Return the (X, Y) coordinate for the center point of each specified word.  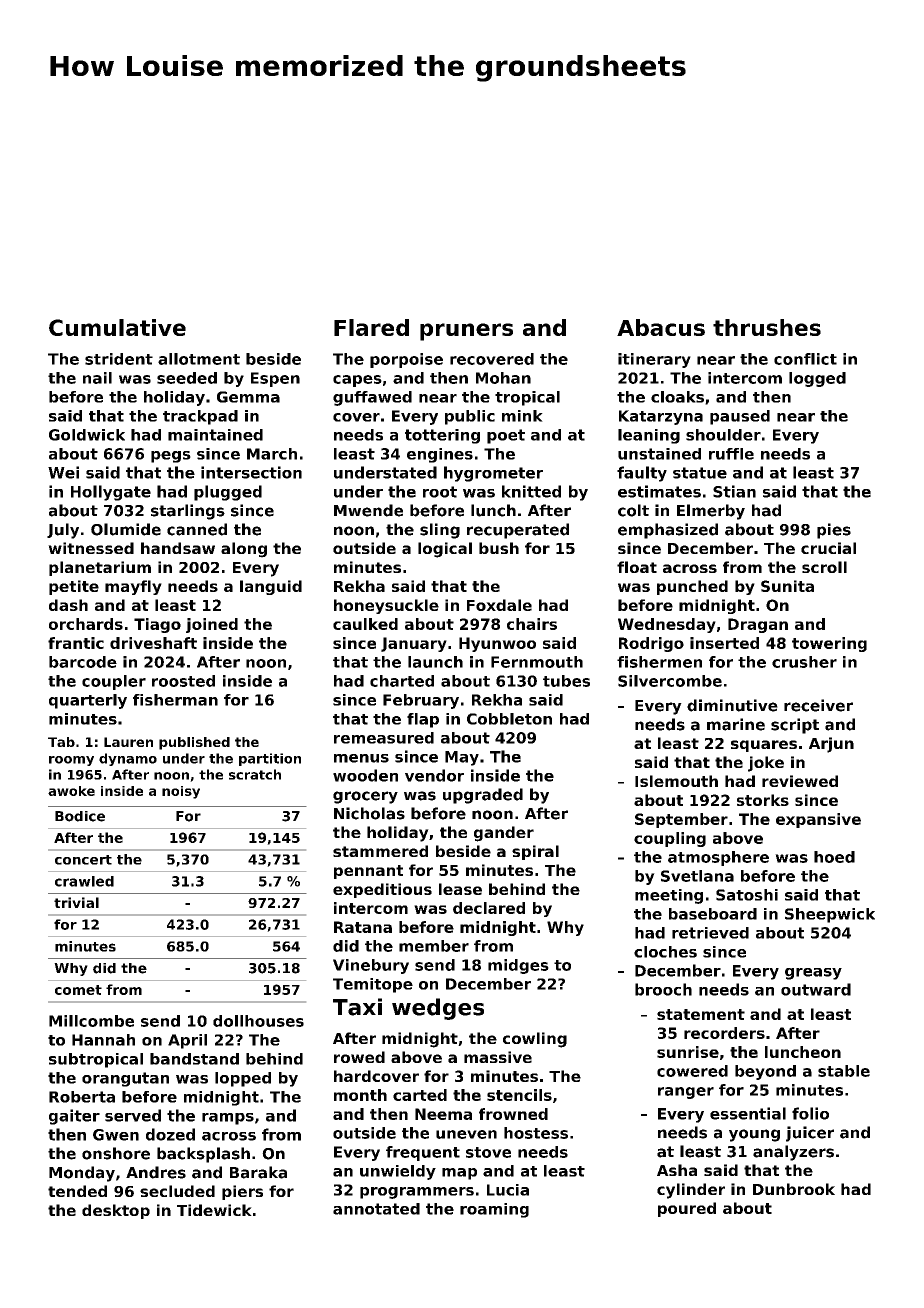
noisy (181, 792)
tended (77, 1191)
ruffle (731, 454)
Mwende (368, 510)
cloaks (677, 397)
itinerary (654, 360)
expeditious (382, 890)
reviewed (800, 781)
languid (271, 587)
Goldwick (87, 435)
